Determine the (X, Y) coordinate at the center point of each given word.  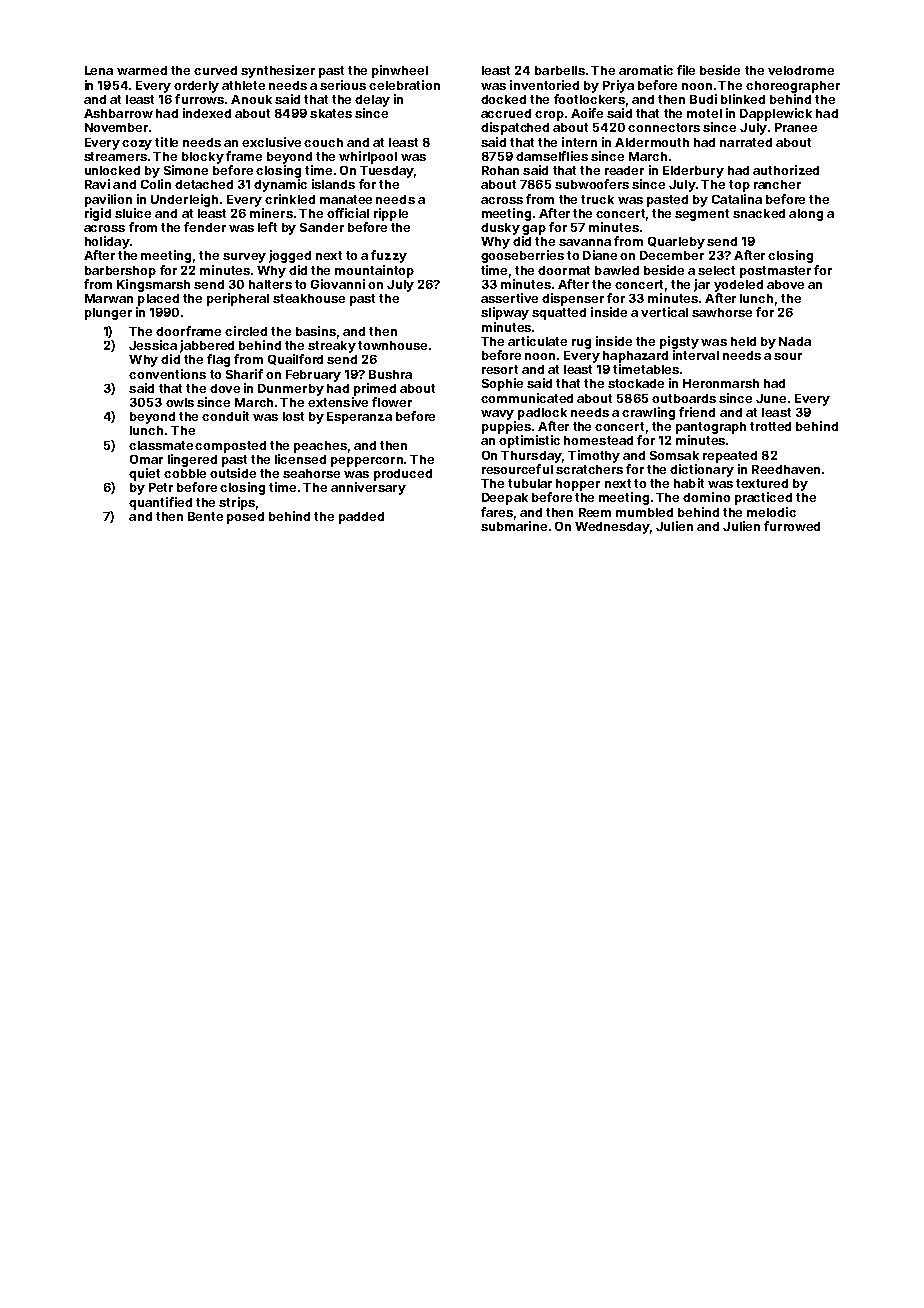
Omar (146, 459)
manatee (346, 199)
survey (244, 258)
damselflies (552, 156)
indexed (207, 113)
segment (702, 215)
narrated (746, 142)
